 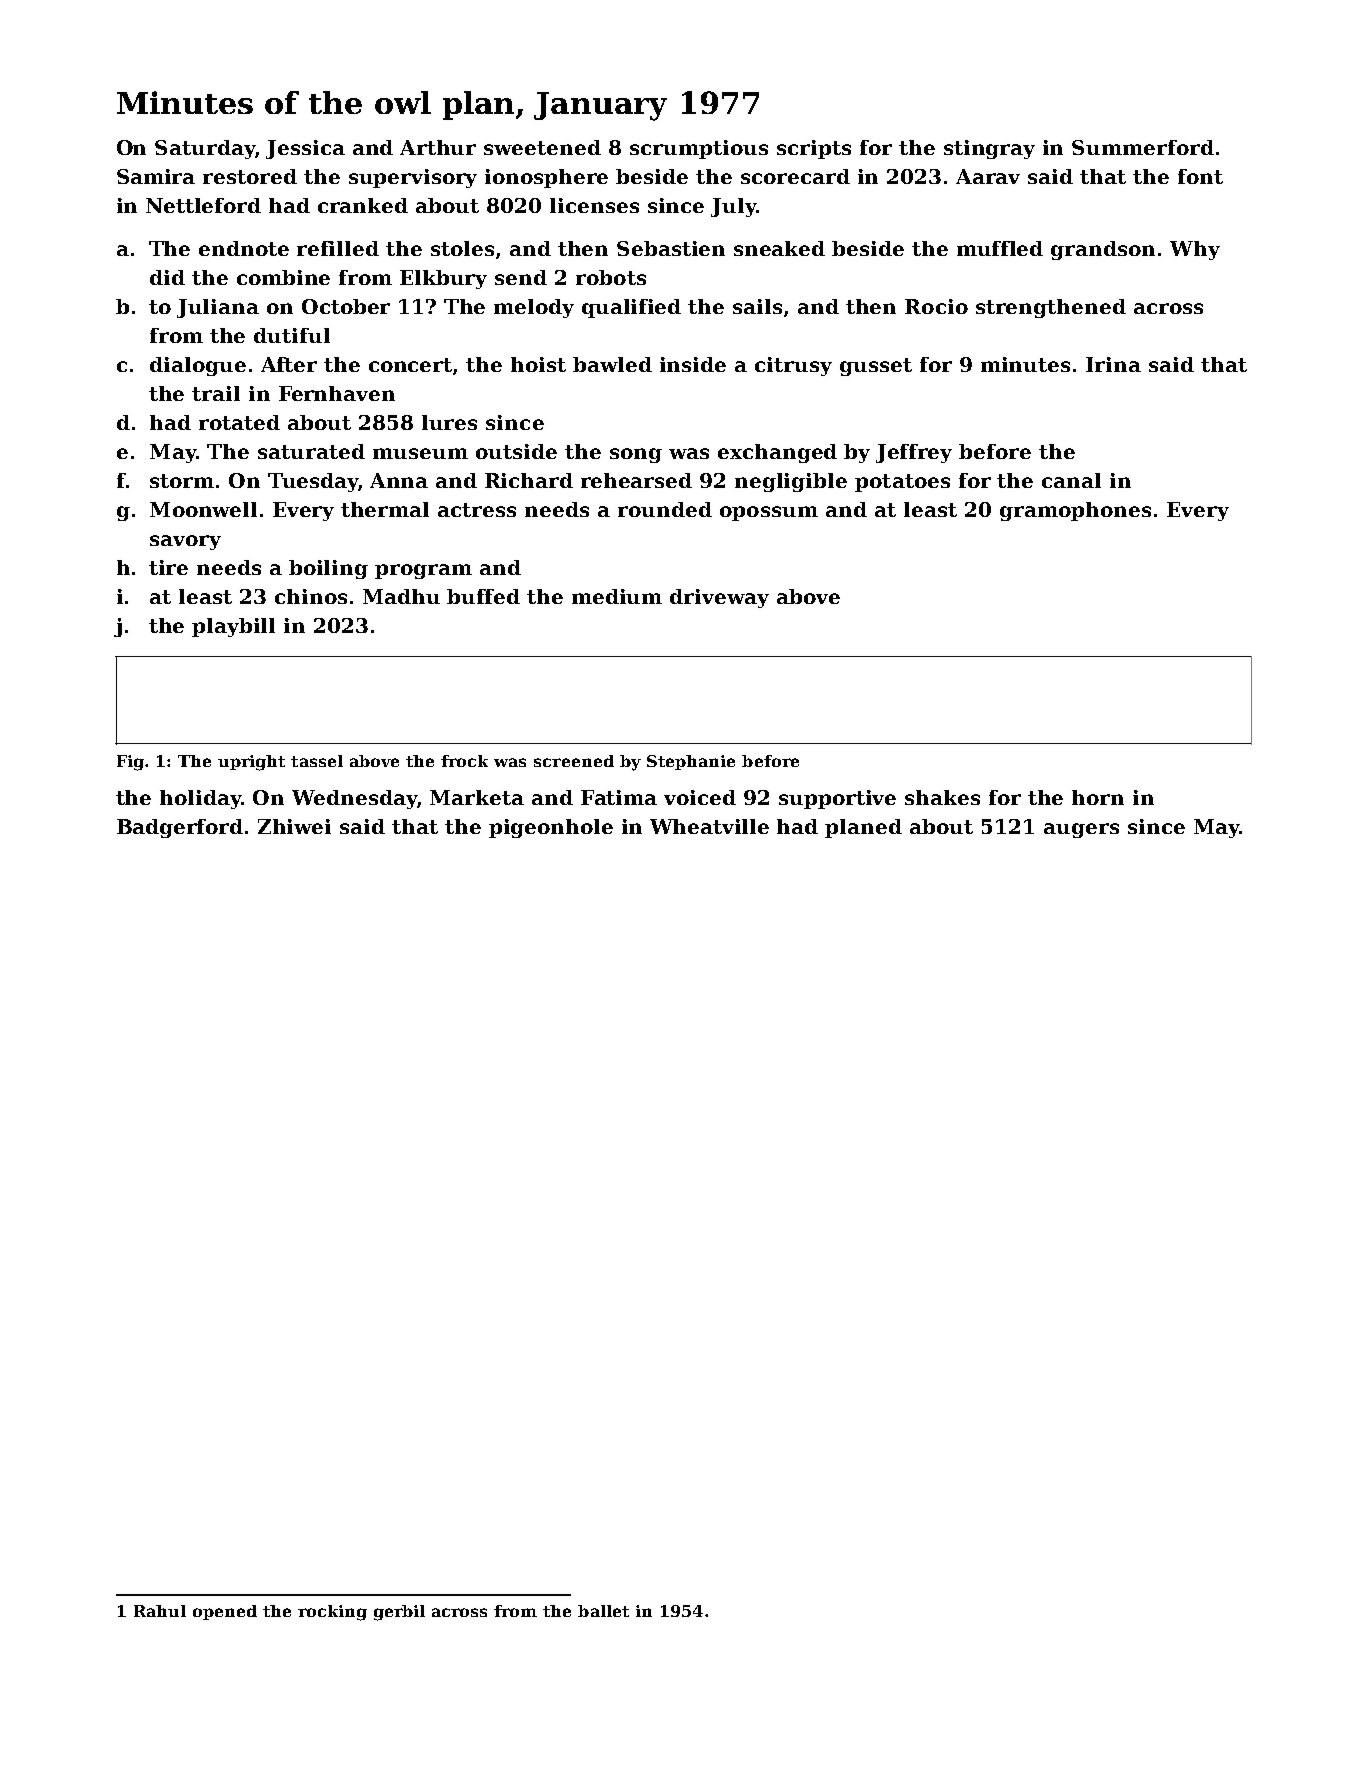 I want to click on scripts, so click(x=814, y=149).
